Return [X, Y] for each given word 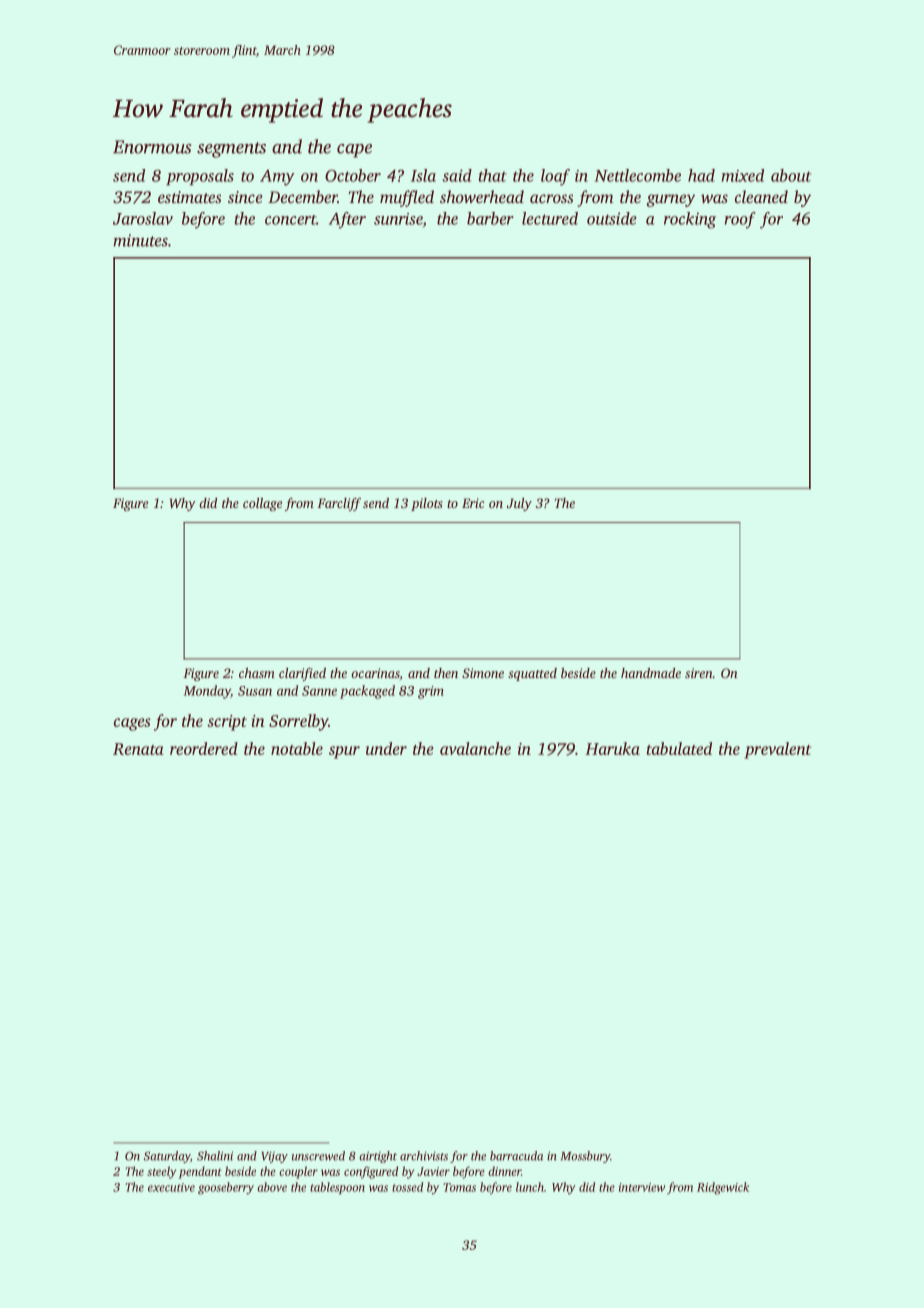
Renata [138, 749]
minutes [140, 240]
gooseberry [226, 1188]
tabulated [679, 748]
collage [262, 504]
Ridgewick [723, 1188]
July [519, 504]
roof [740, 220]
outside [612, 218]
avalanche [475, 748]
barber [490, 218]
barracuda [516, 1156]
